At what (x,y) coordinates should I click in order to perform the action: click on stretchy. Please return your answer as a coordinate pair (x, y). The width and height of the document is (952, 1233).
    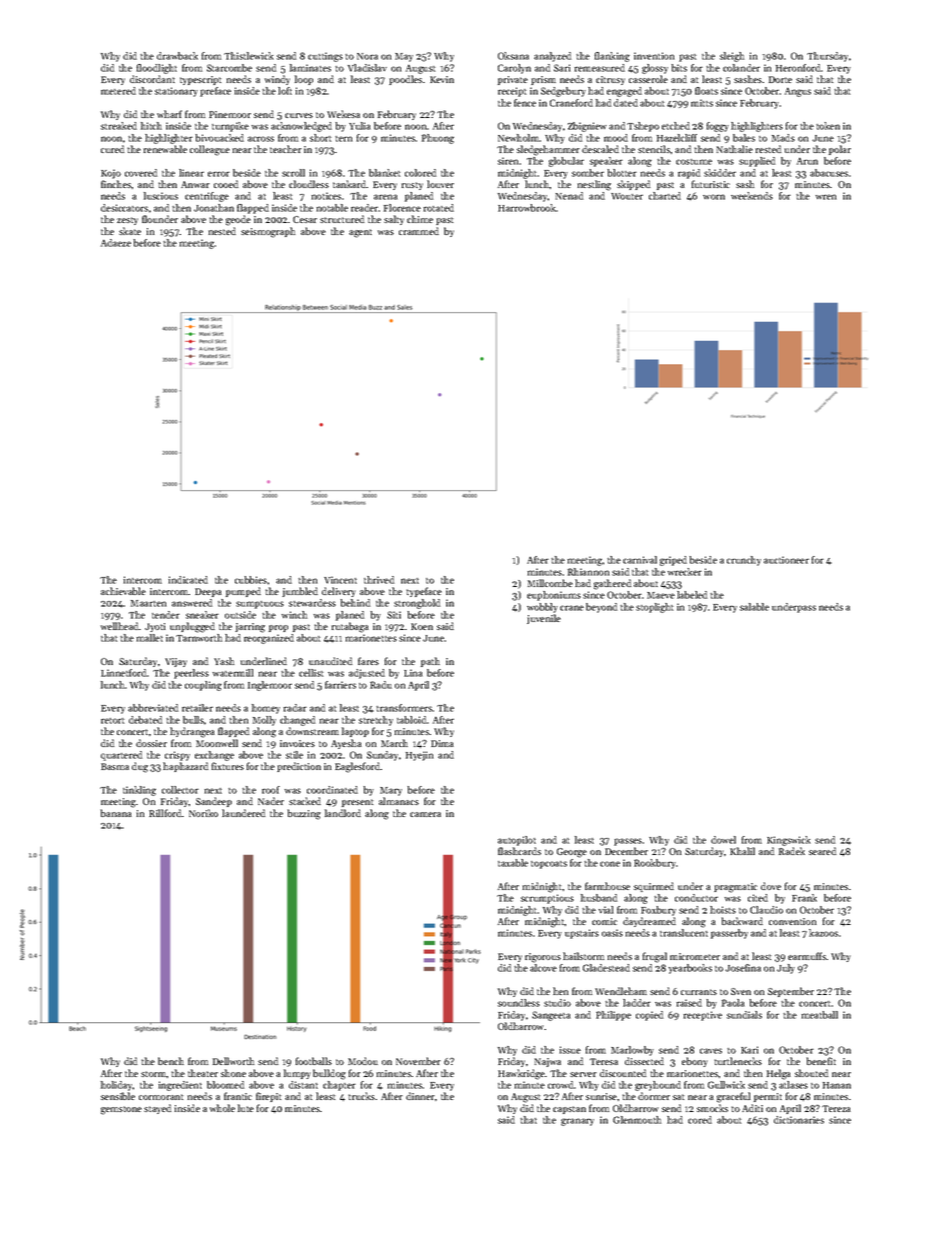
    Looking at the image, I should click on (376, 721).
